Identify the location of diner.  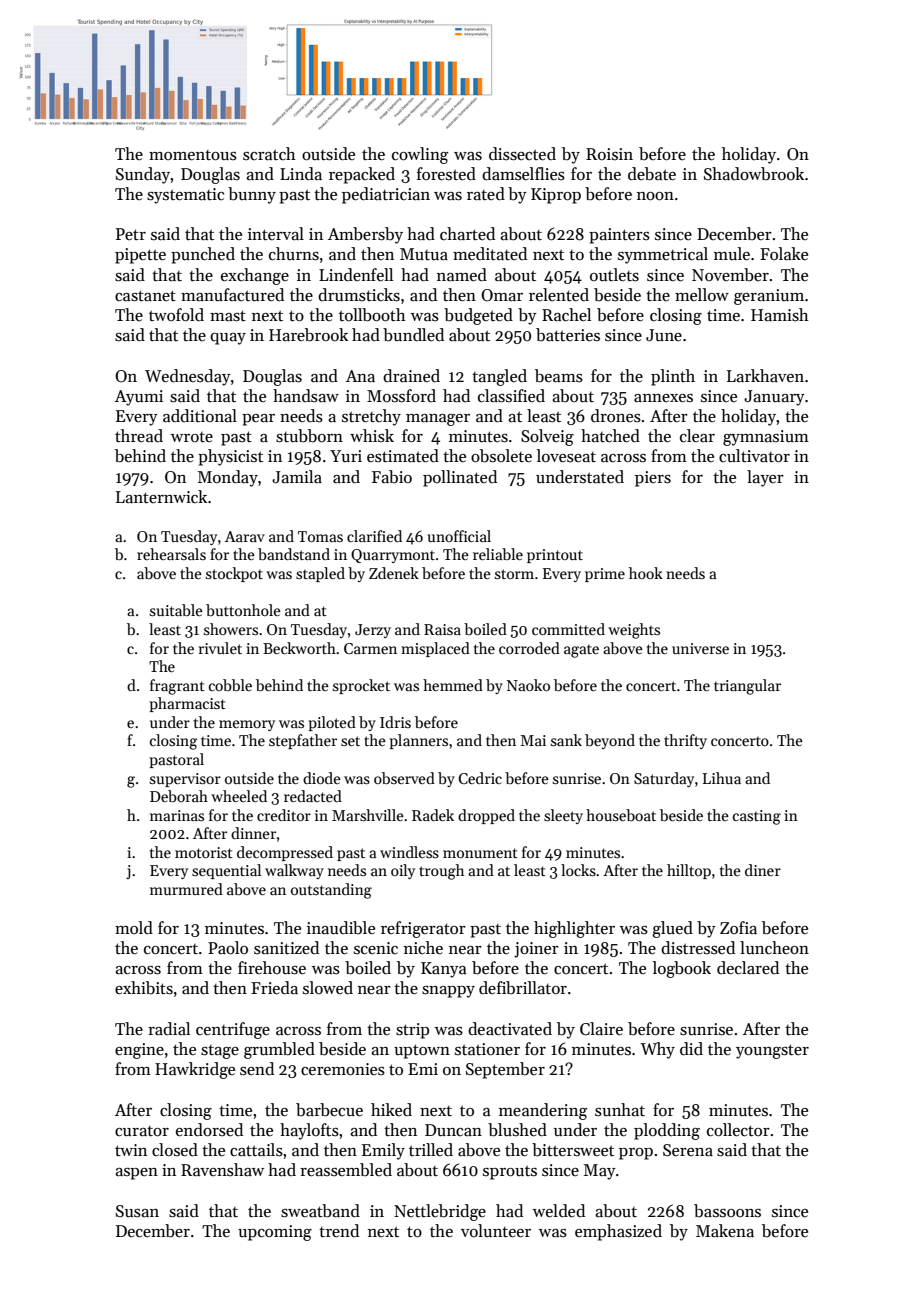
(763, 870).
